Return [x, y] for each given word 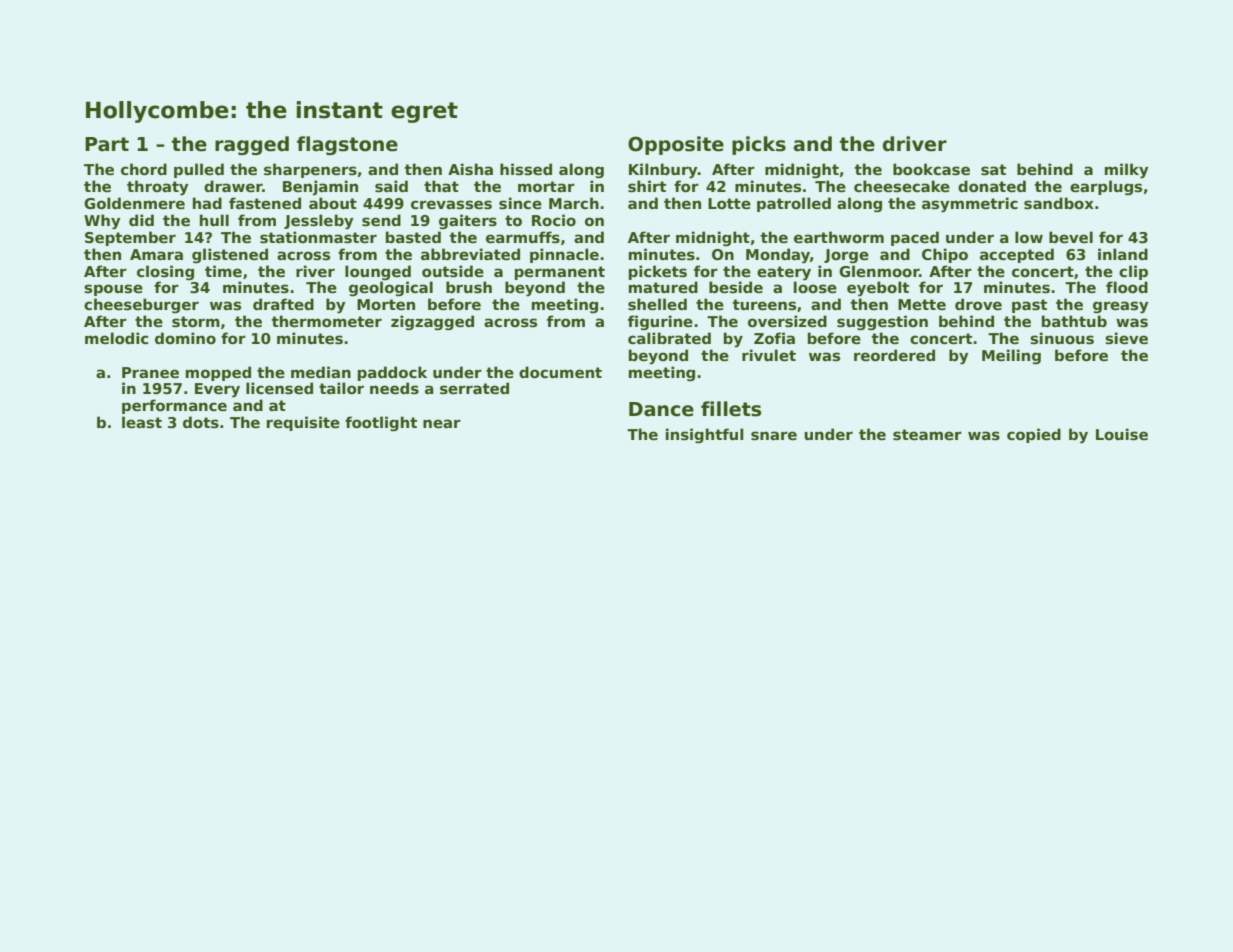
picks [759, 145]
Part [107, 144]
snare [774, 435]
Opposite [676, 145]
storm [196, 321]
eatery [784, 273]
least [142, 422]
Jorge [846, 256]
